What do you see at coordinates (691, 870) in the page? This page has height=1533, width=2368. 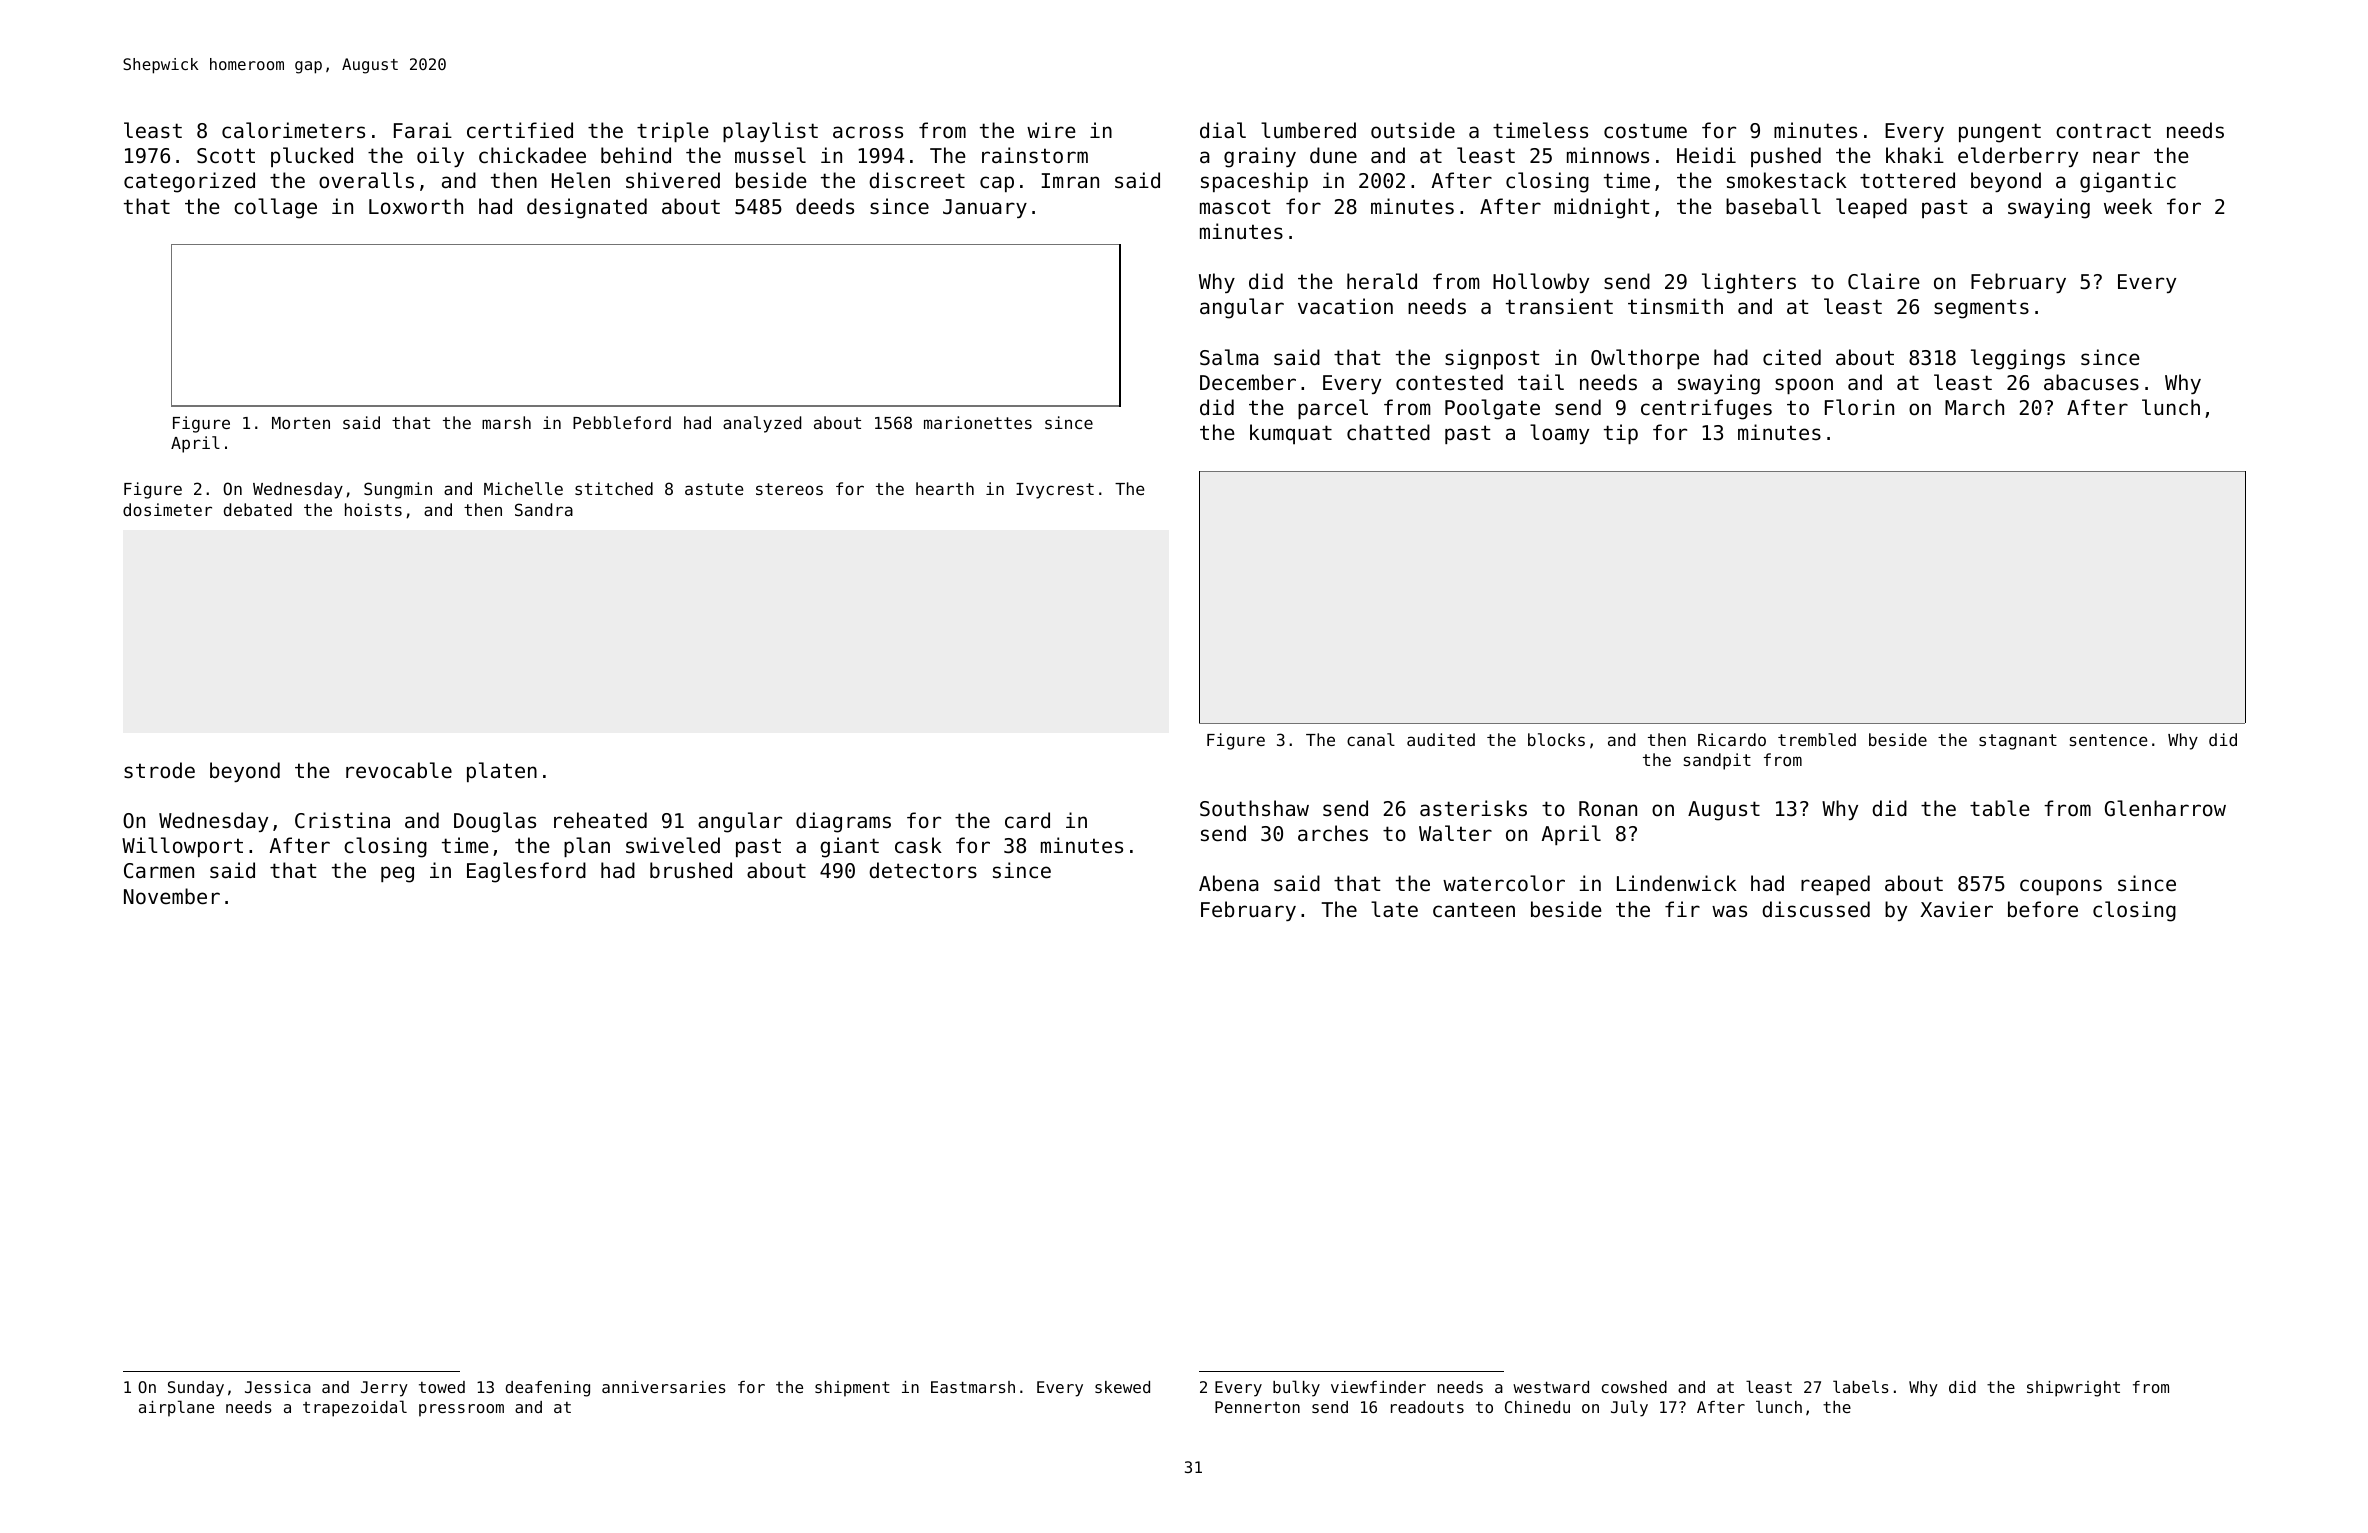 I see `brushed` at bounding box center [691, 870].
